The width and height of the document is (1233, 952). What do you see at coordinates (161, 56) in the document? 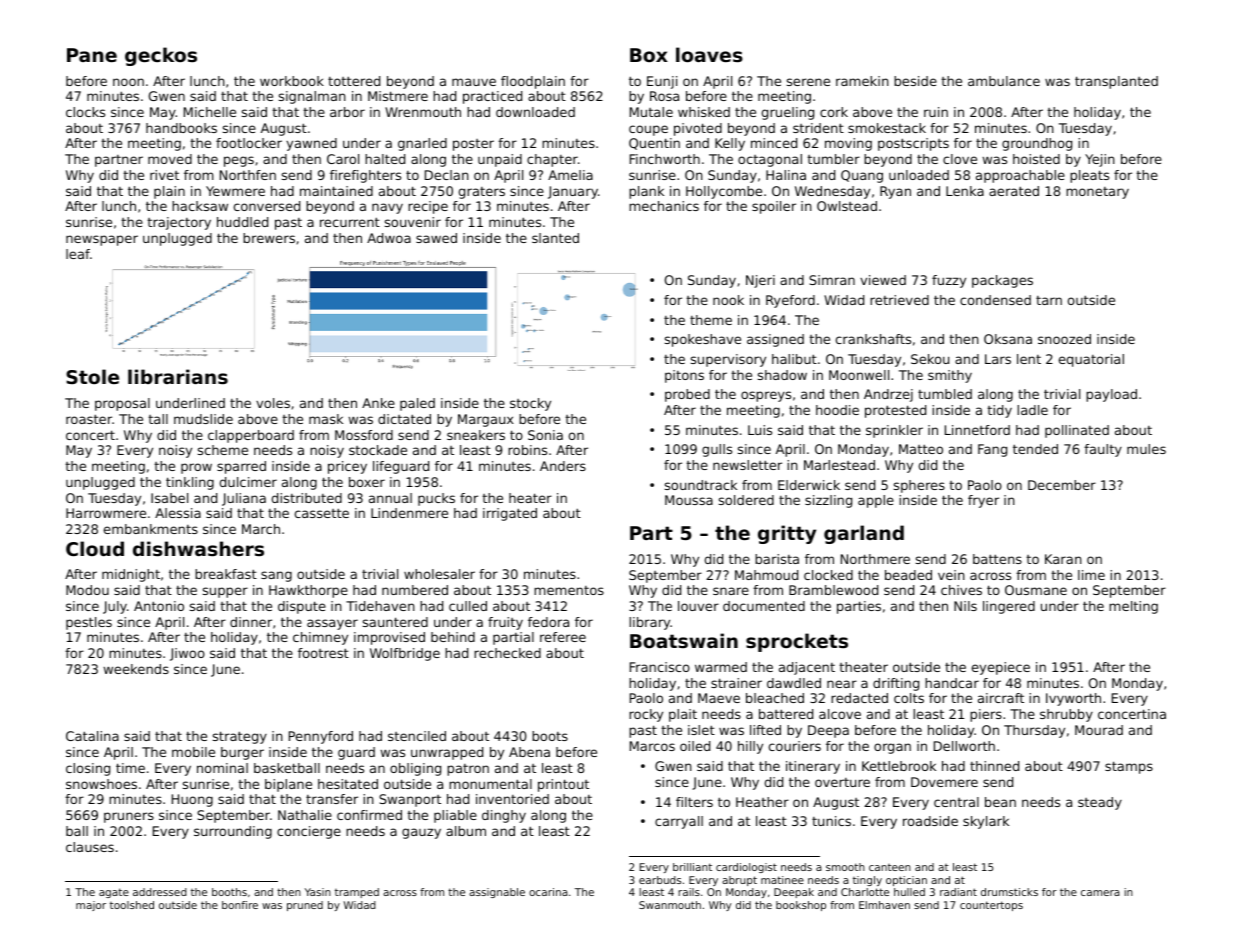
I see `geckos` at bounding box center [161, 56].
